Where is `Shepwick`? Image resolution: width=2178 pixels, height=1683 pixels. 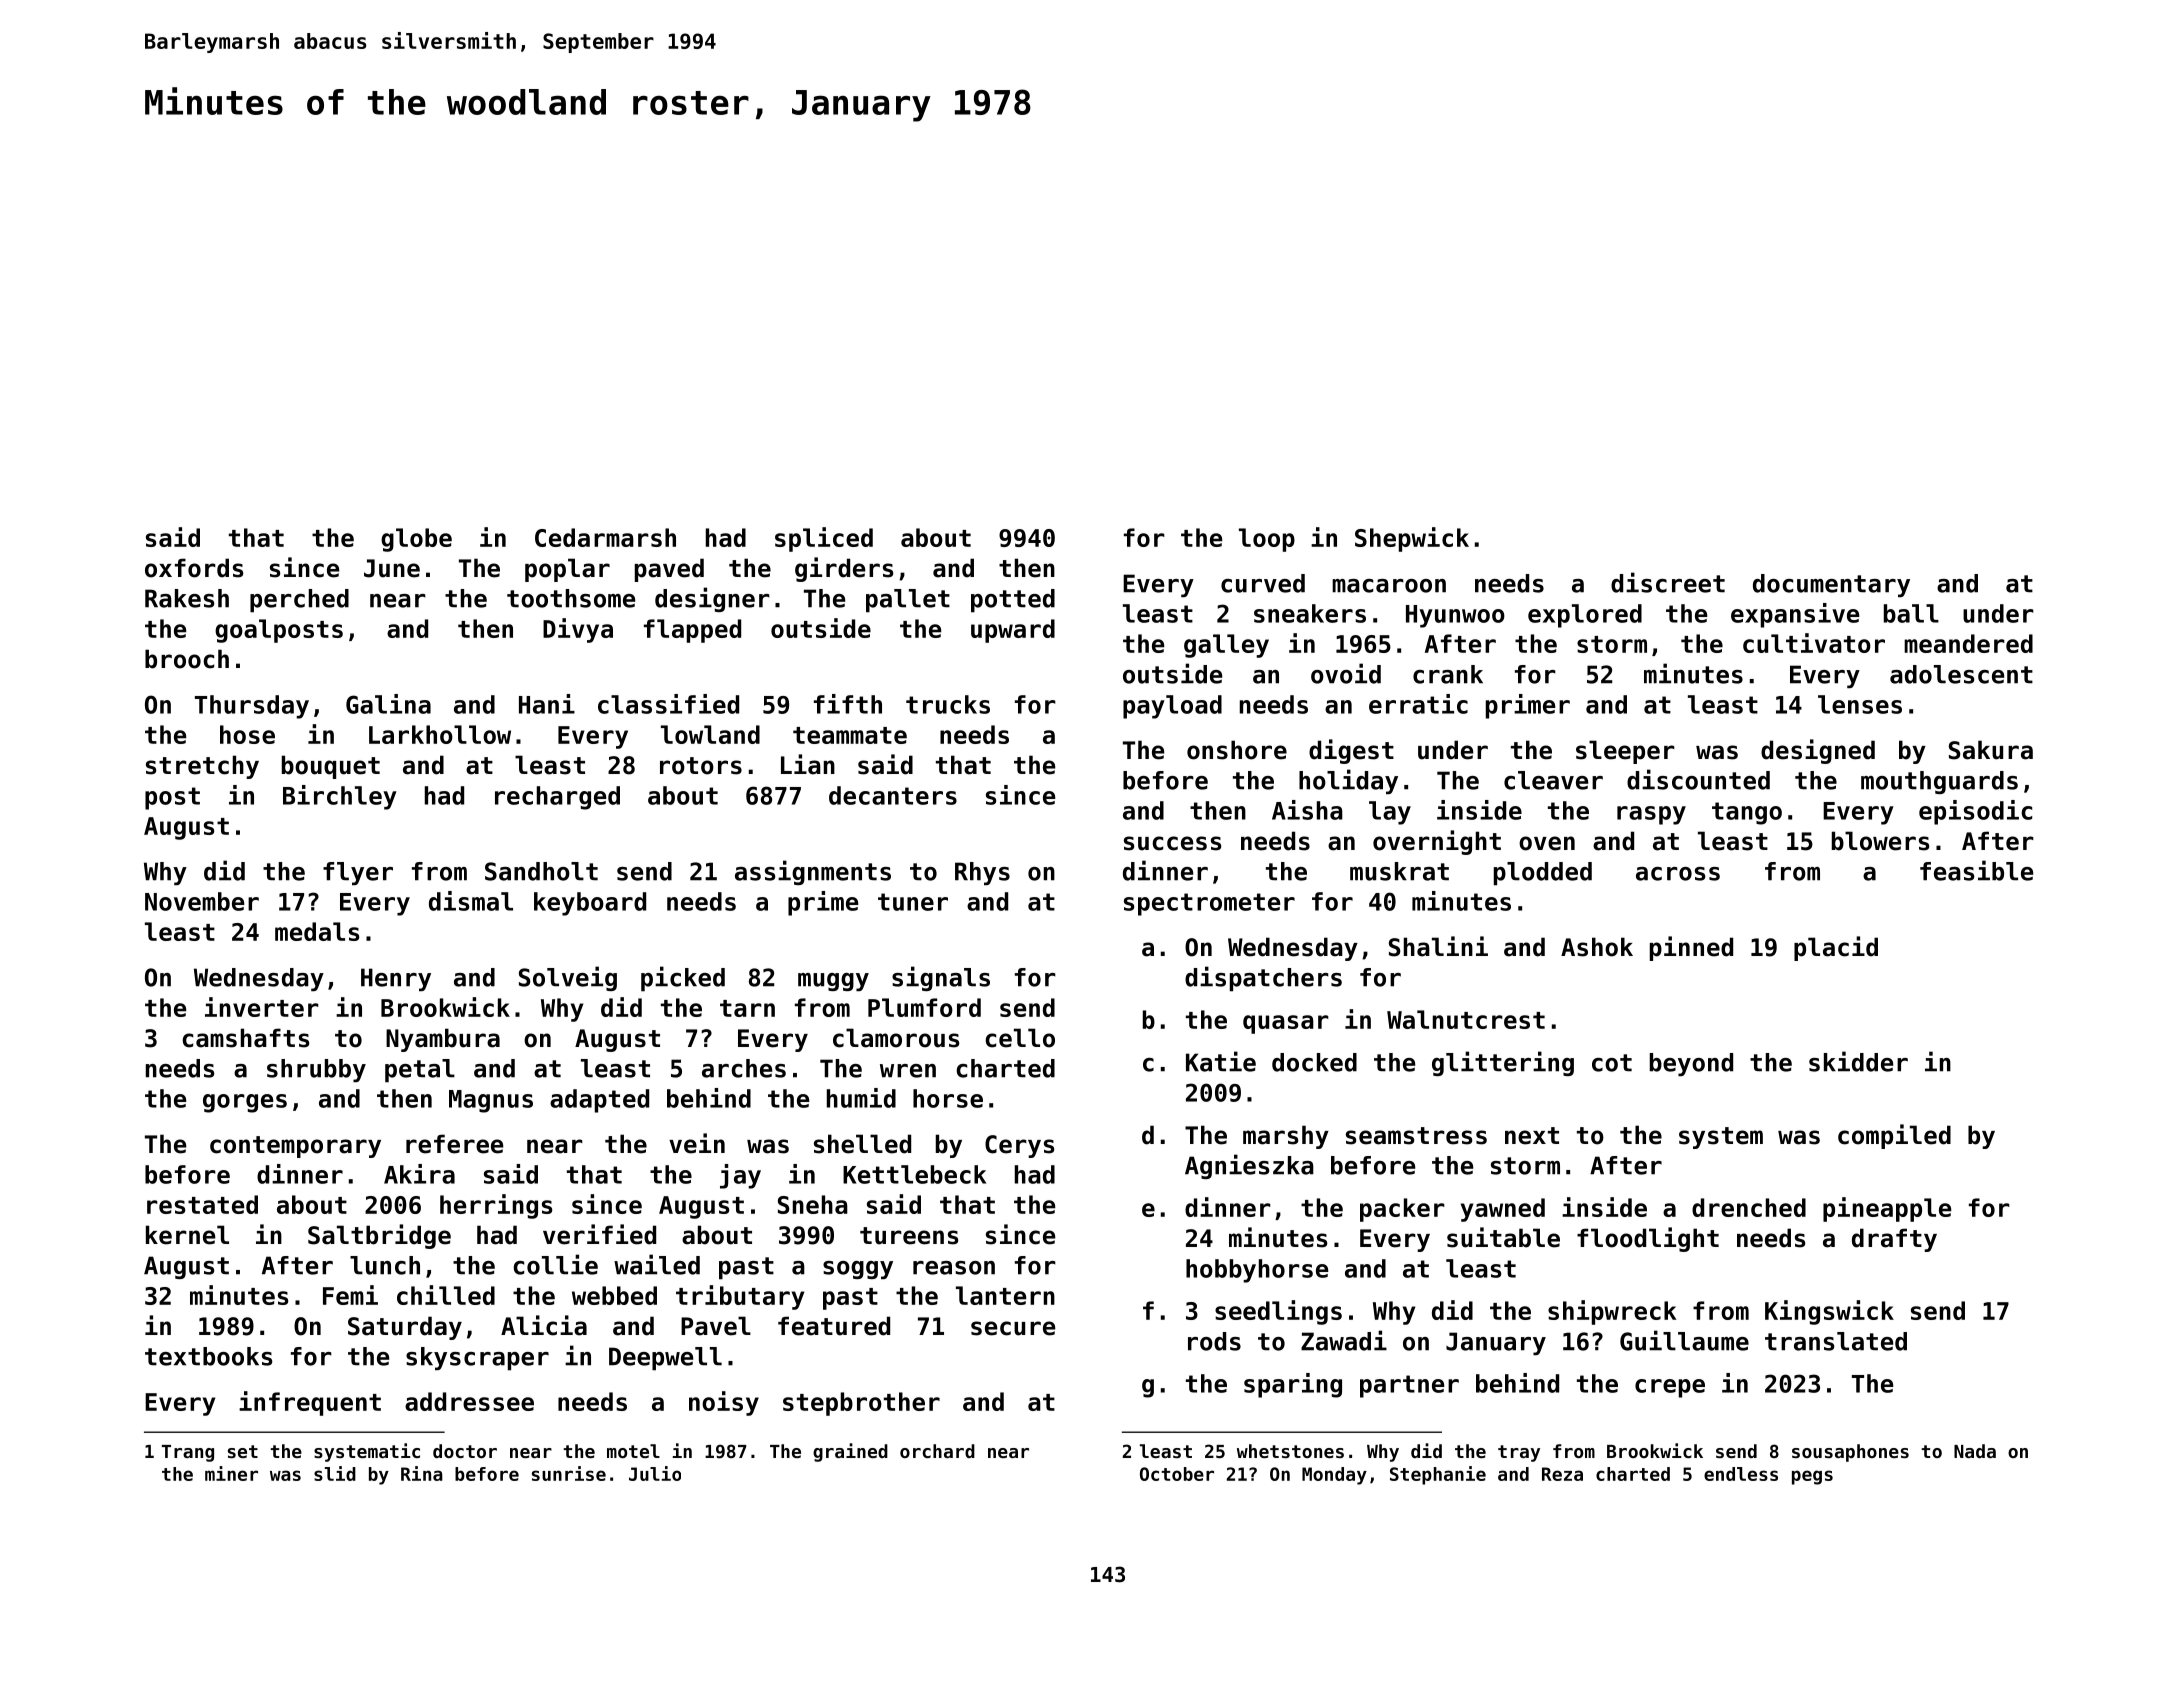
Shepwick is located at coordinates (1412, 539).
